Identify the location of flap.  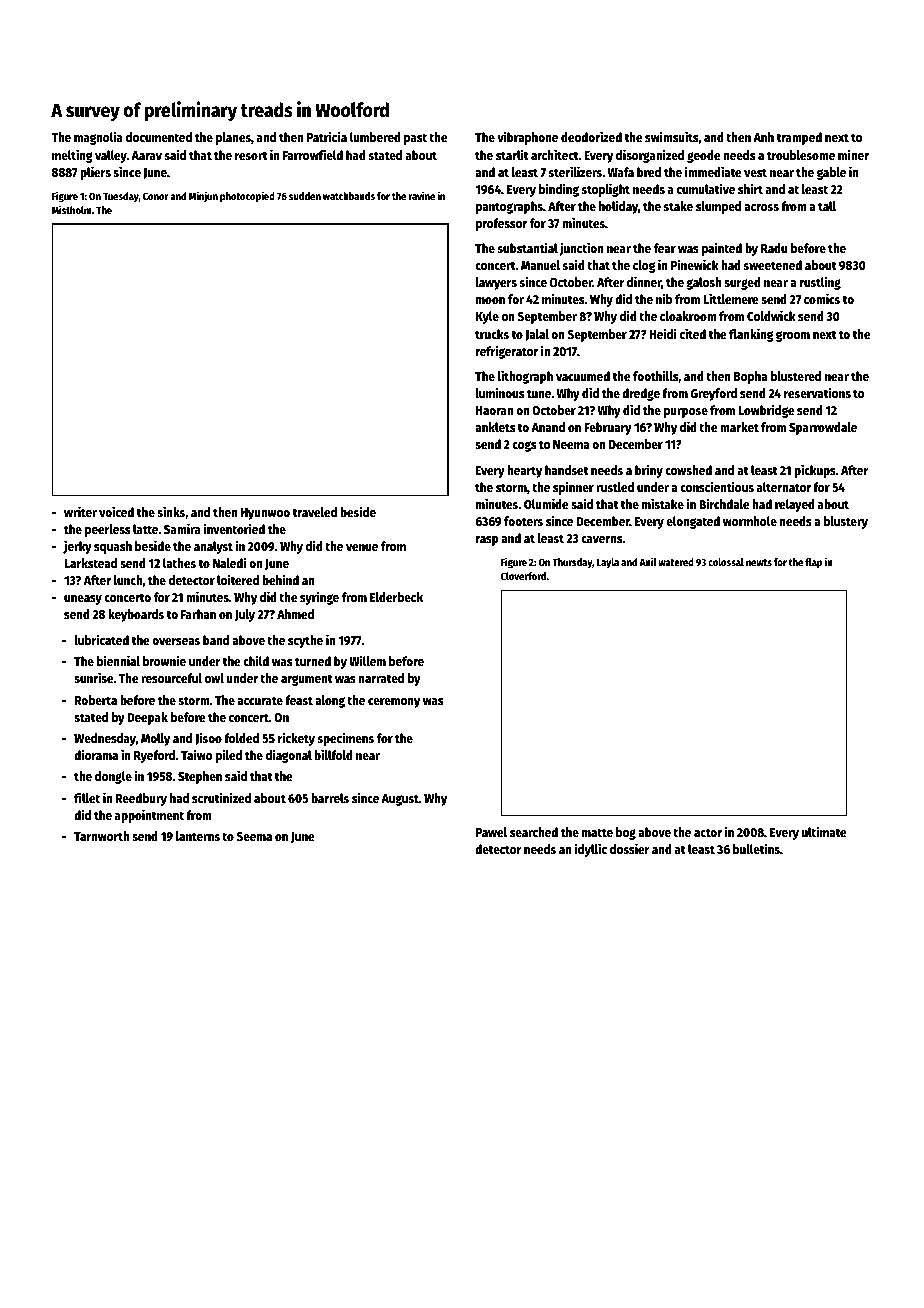
(813, 563).
